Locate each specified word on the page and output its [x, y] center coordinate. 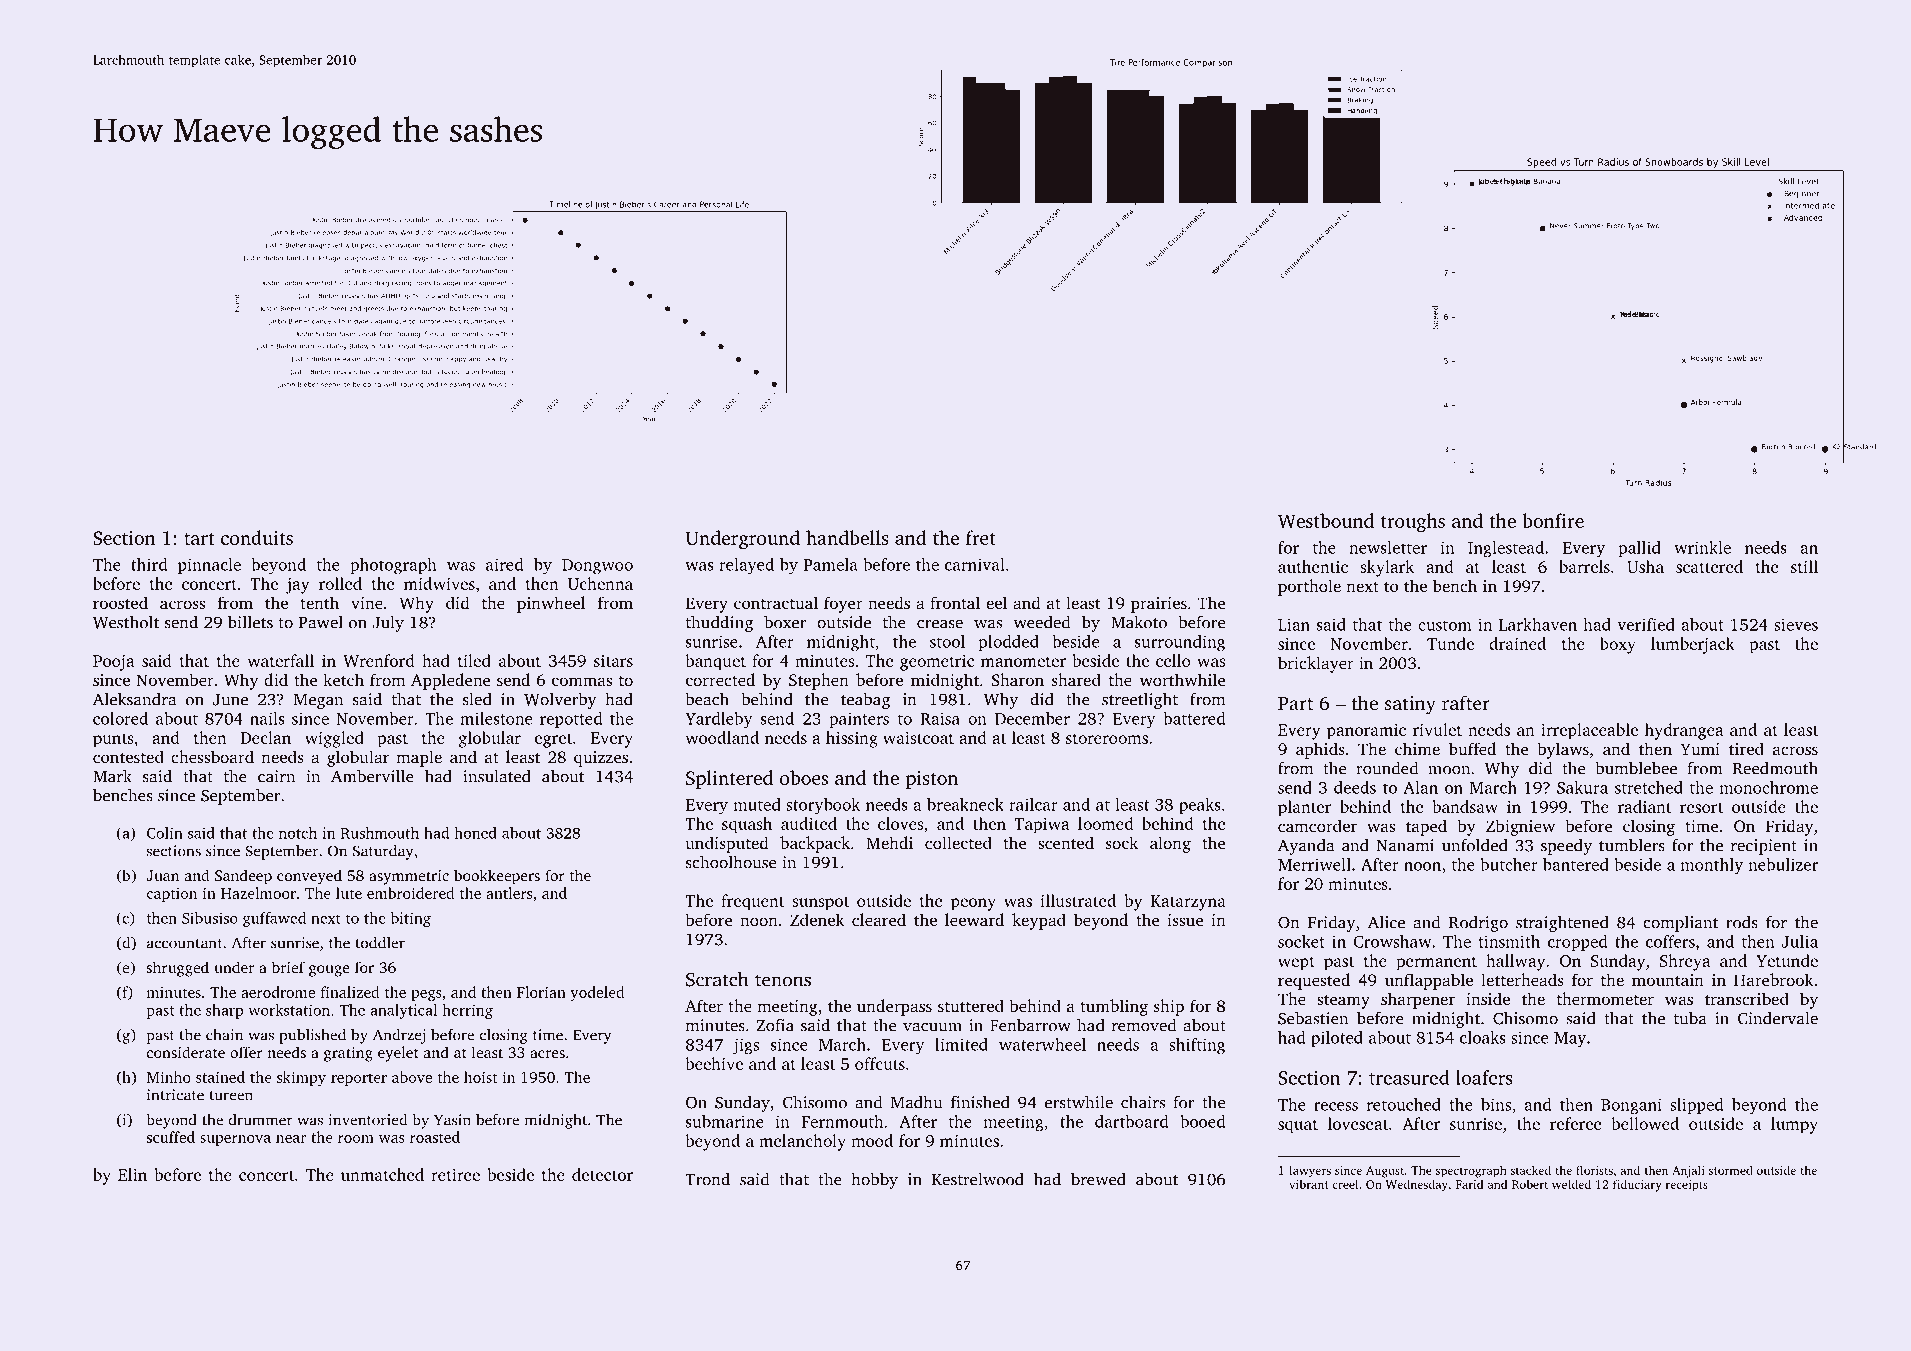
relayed [746, 566]
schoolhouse [731, 862]
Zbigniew [1520, 827]
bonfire [1553, 520]
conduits [257, 537]
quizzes [601, 759]
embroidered [411, 893]
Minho [169, 1077]
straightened [1562, 924]
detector [602, 1174]
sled [477, 699]
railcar [1033, 804]
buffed [1472, 748]
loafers [1484, 1077]
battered [1194, 718]
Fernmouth [842, 1121]
